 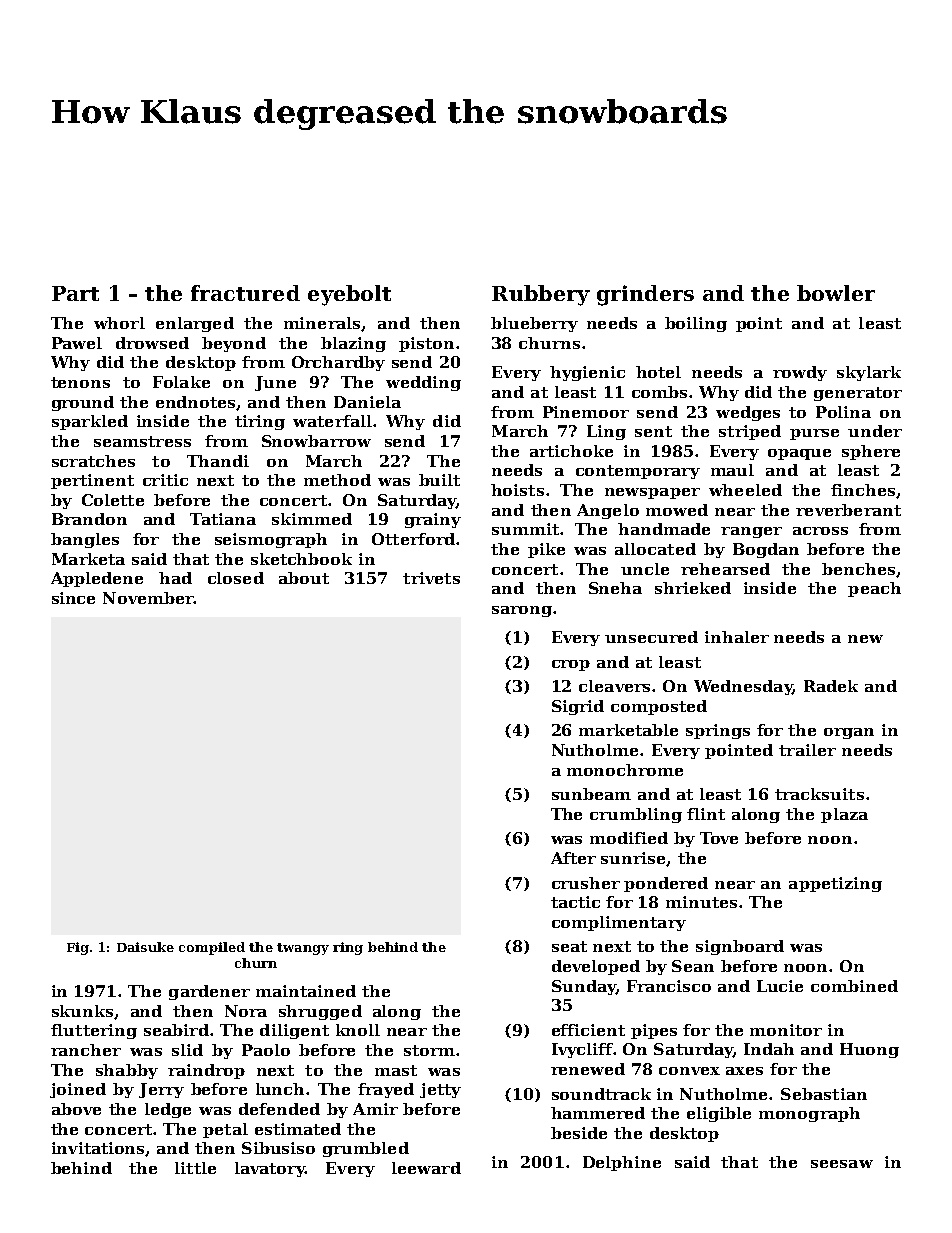 I want to click on purse, so click(x=814, y=434).
